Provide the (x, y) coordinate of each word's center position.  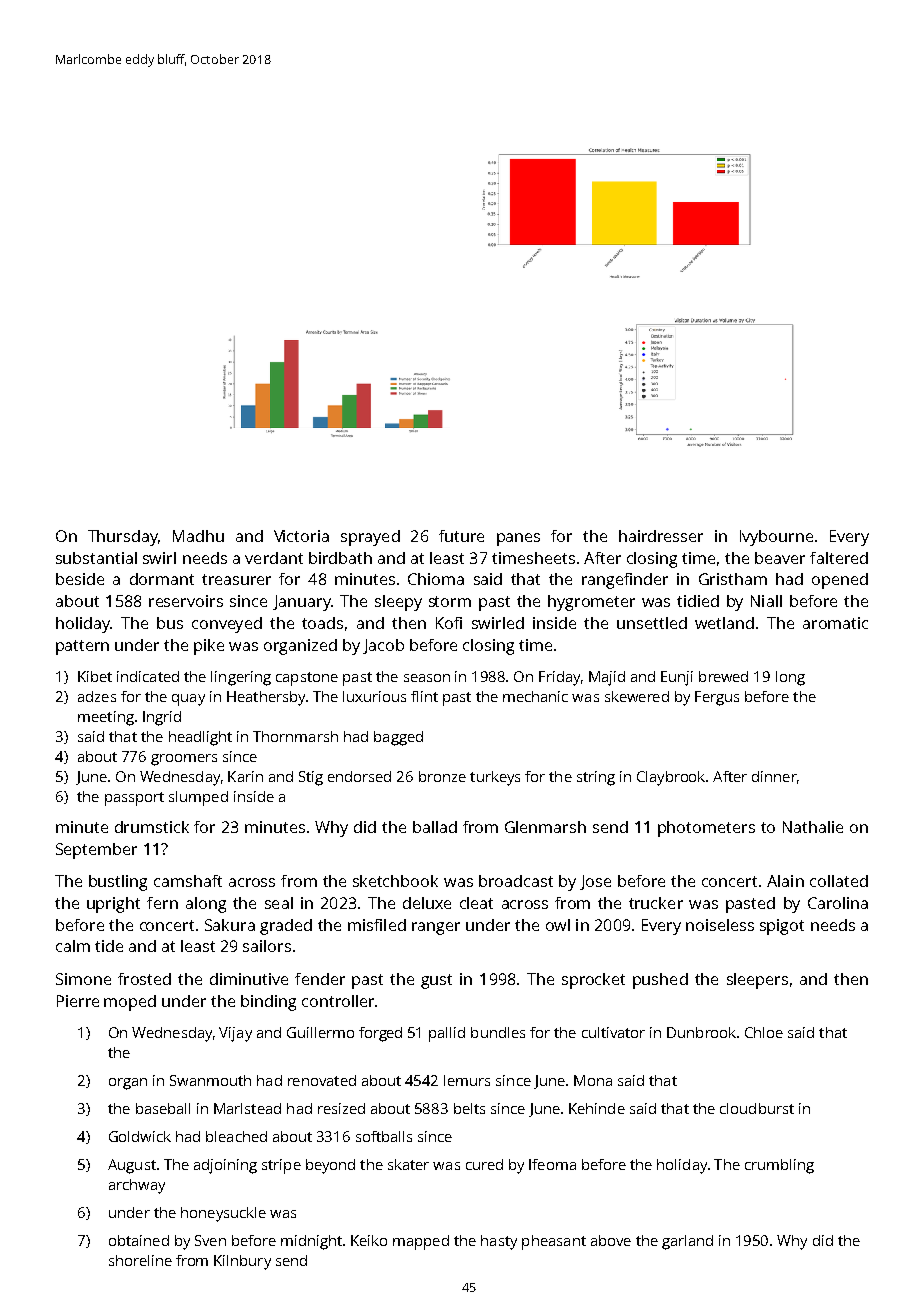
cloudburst (757, 1108)
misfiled (377, 925)
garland (687, 1242)
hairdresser (661, 536)
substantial (96, 558)
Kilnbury (242, 1262)
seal (279, 903)
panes (518, 539)
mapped (421, 1242)
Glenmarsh (545, 827)
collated (839, 881)
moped (130, 1003)
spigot (782, 927)
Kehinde (597, 1108)
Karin (245, 776)
